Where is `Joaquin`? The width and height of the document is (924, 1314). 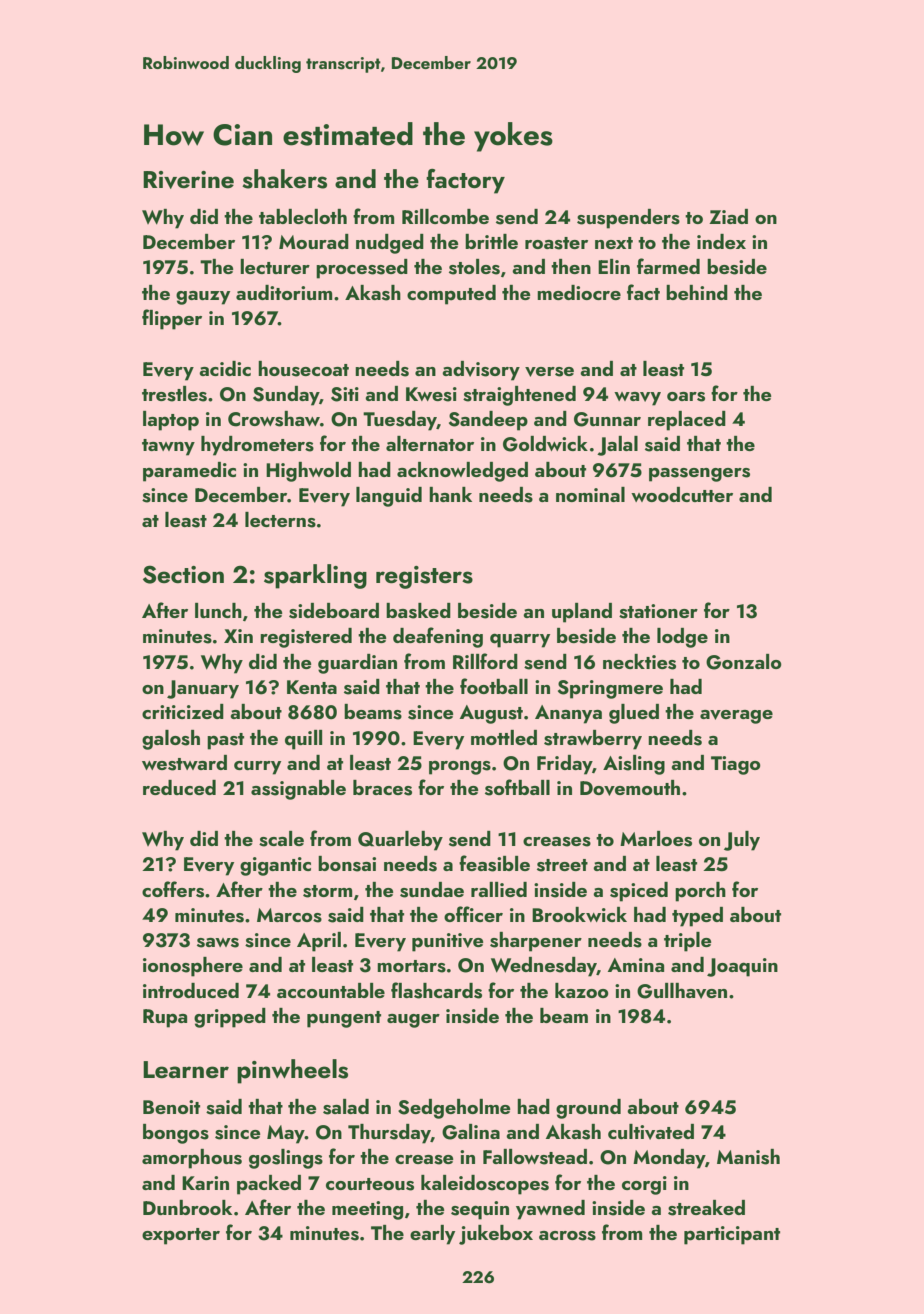
Joaquin is located at coordinates (742, 967).
